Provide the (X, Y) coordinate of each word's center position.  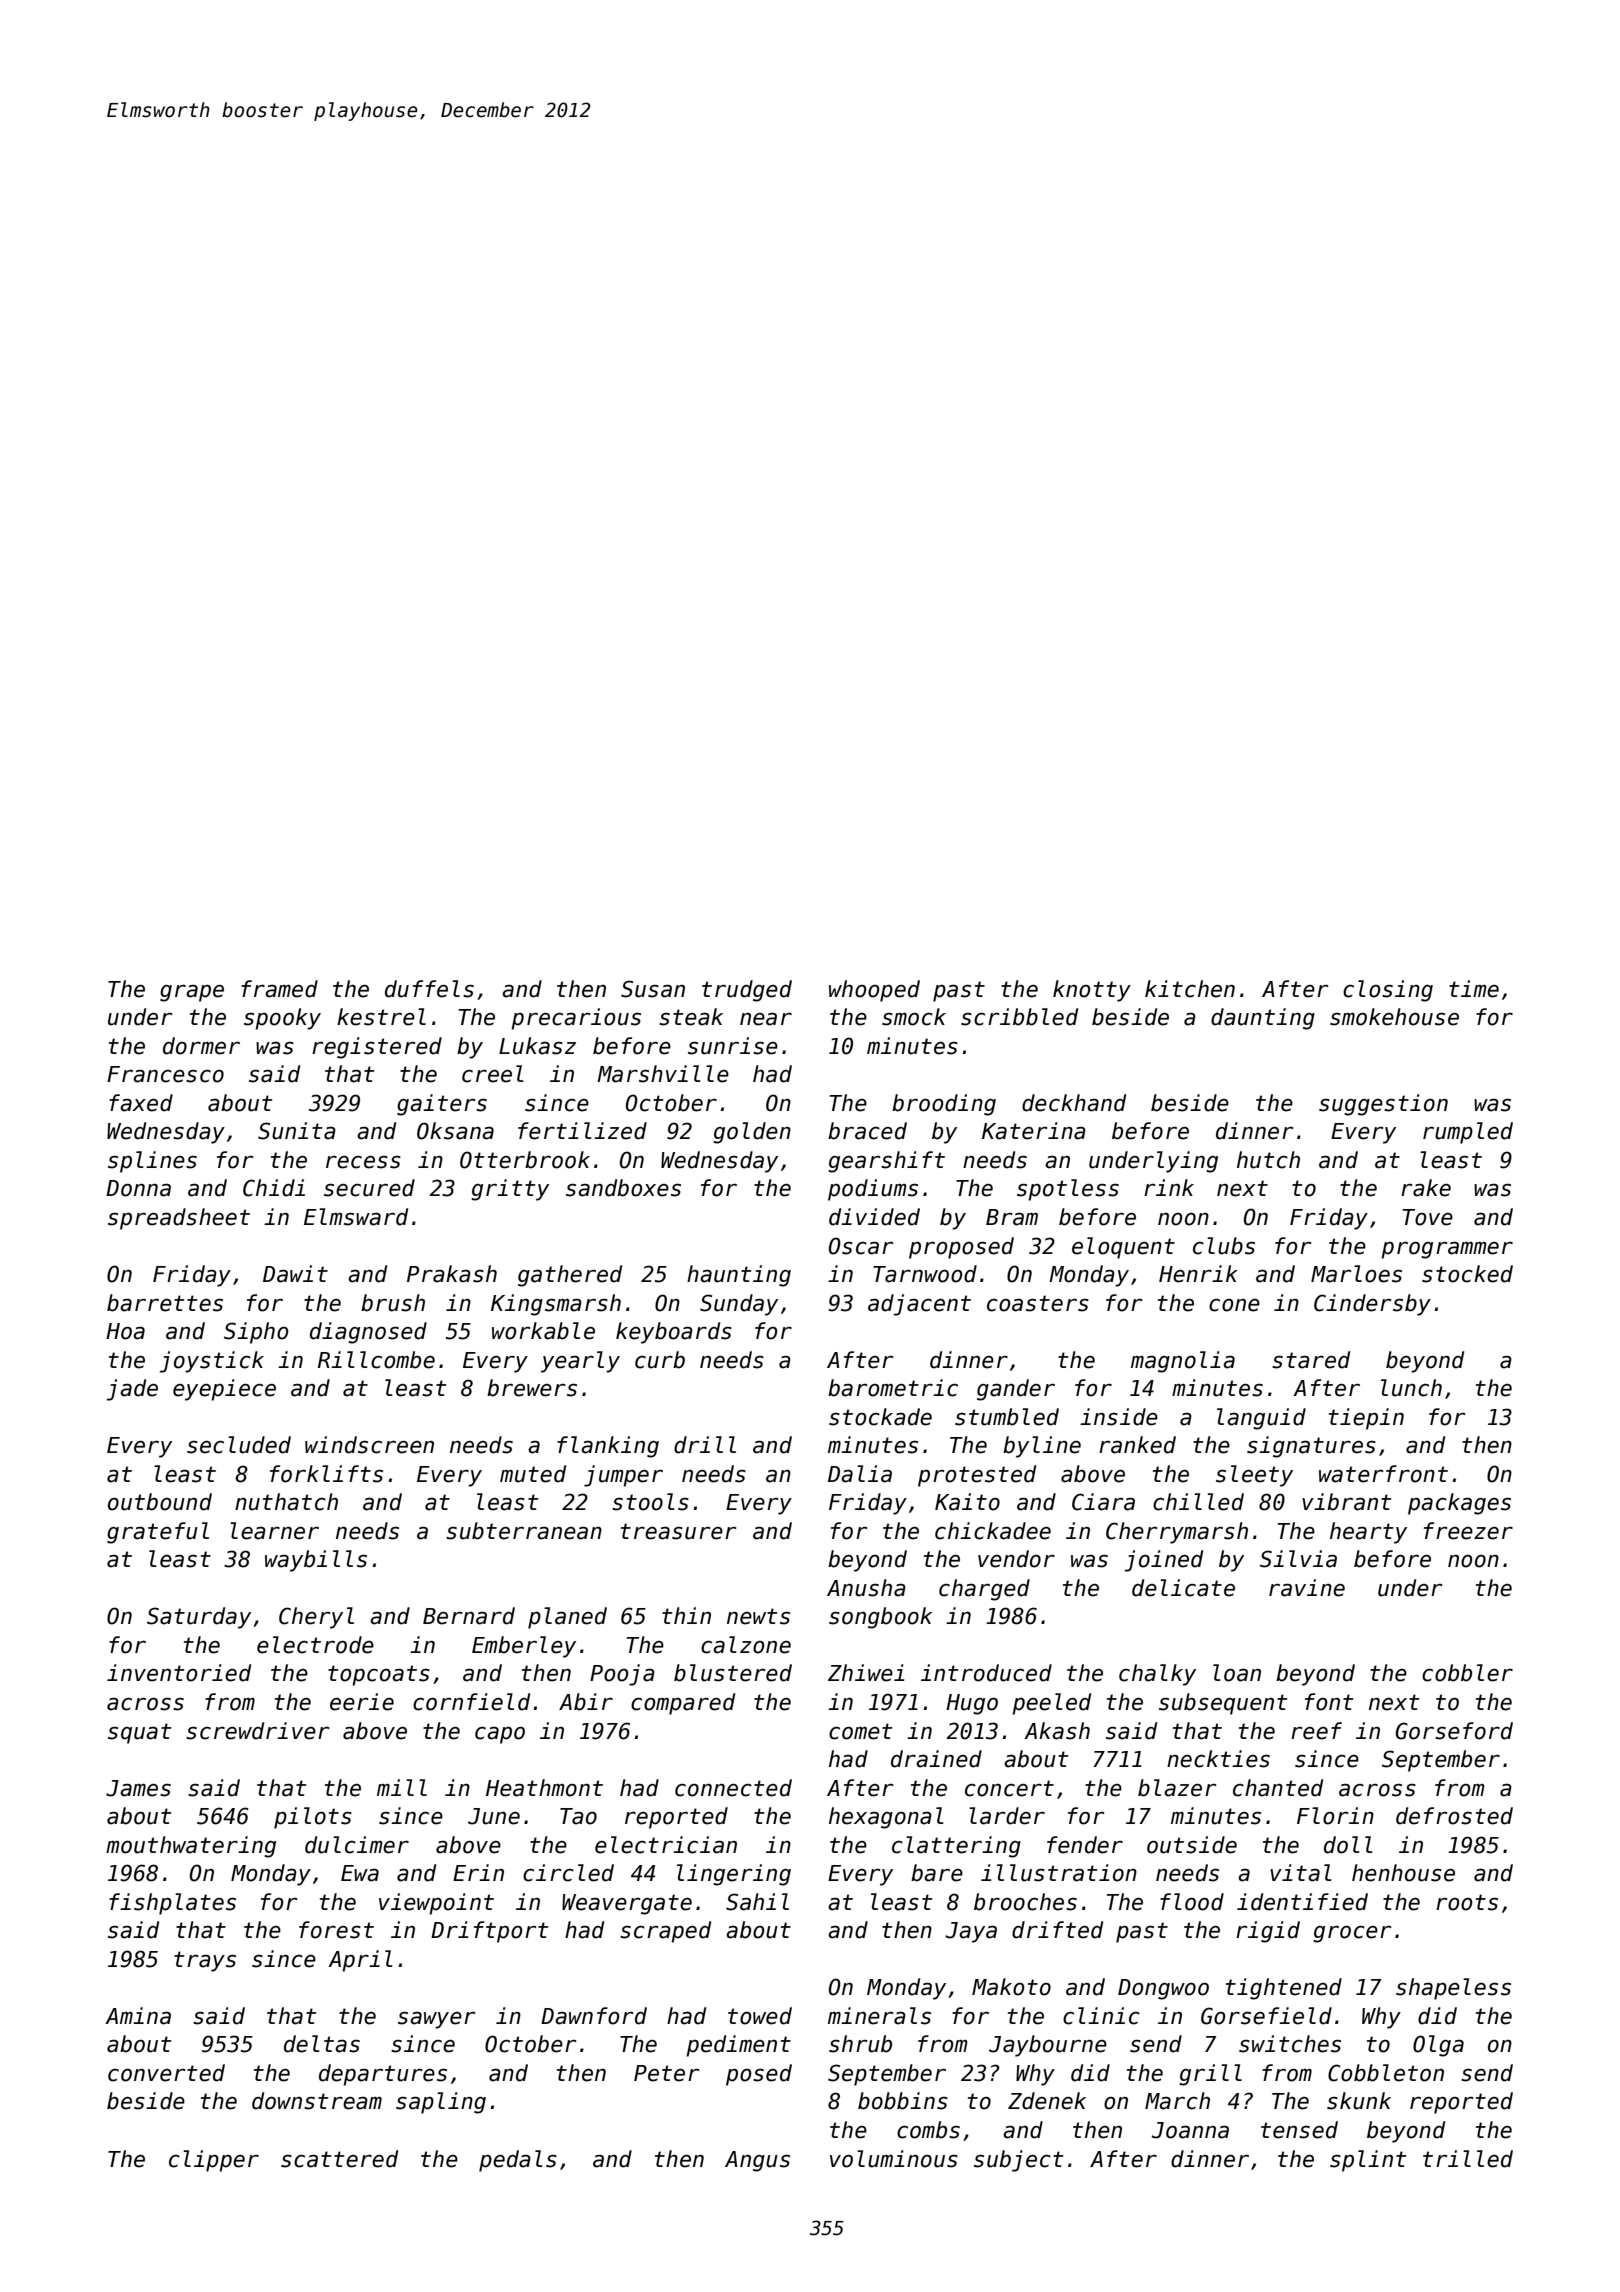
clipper (214, 2161)
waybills (316, 1561)
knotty (1092, 991)
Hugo (972, 1704)
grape (192, 993)
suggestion (1383, 1105)
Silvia (1298, 1559)
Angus (757, 2161)
